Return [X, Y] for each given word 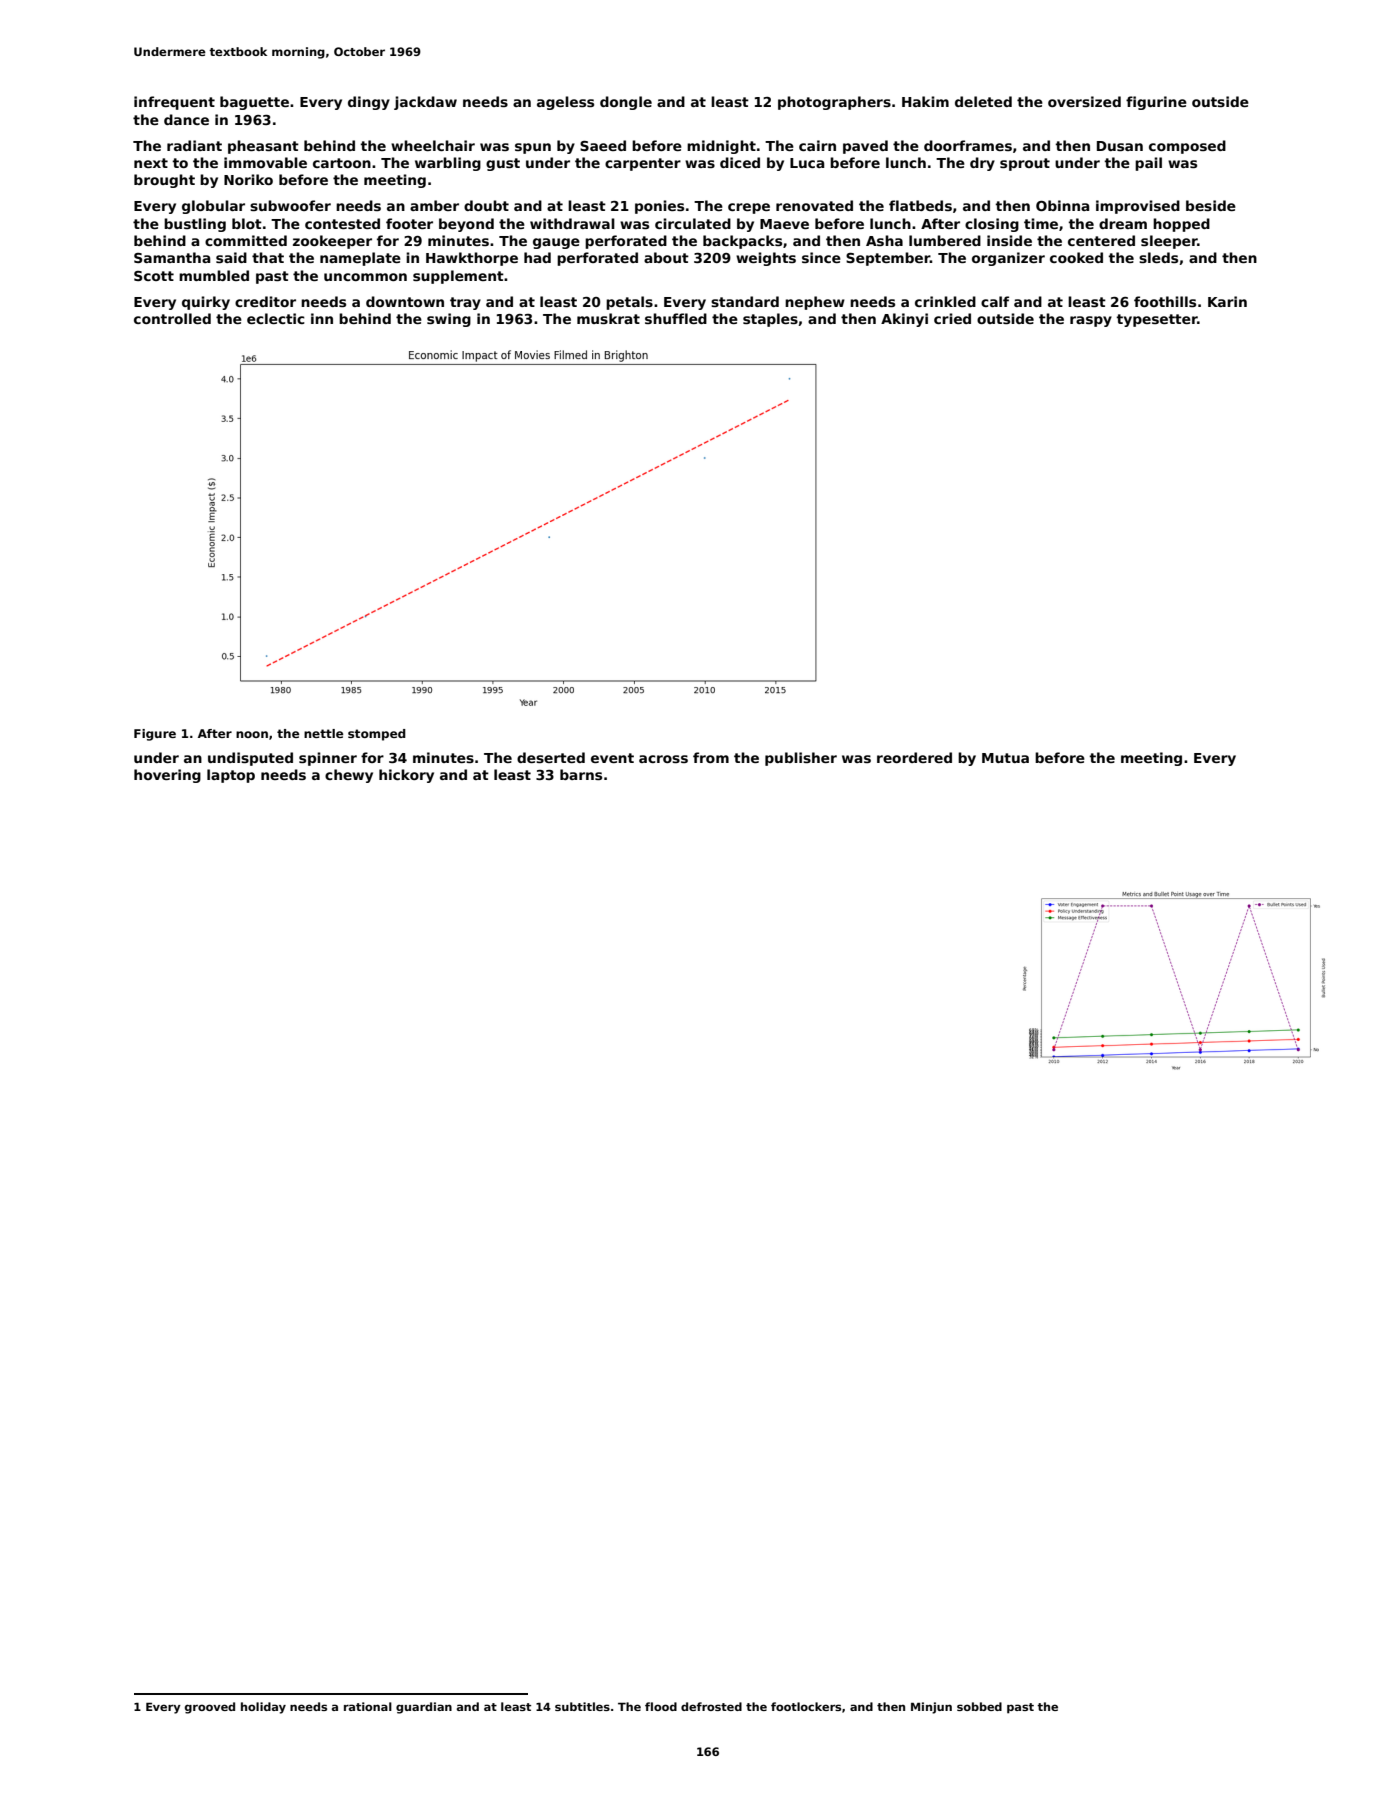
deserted [551, 757]
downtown [405, 301]
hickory [406, 776]
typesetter [1157, 320]
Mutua [1005, 758]
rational [368, 1706]
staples [770, 320]
